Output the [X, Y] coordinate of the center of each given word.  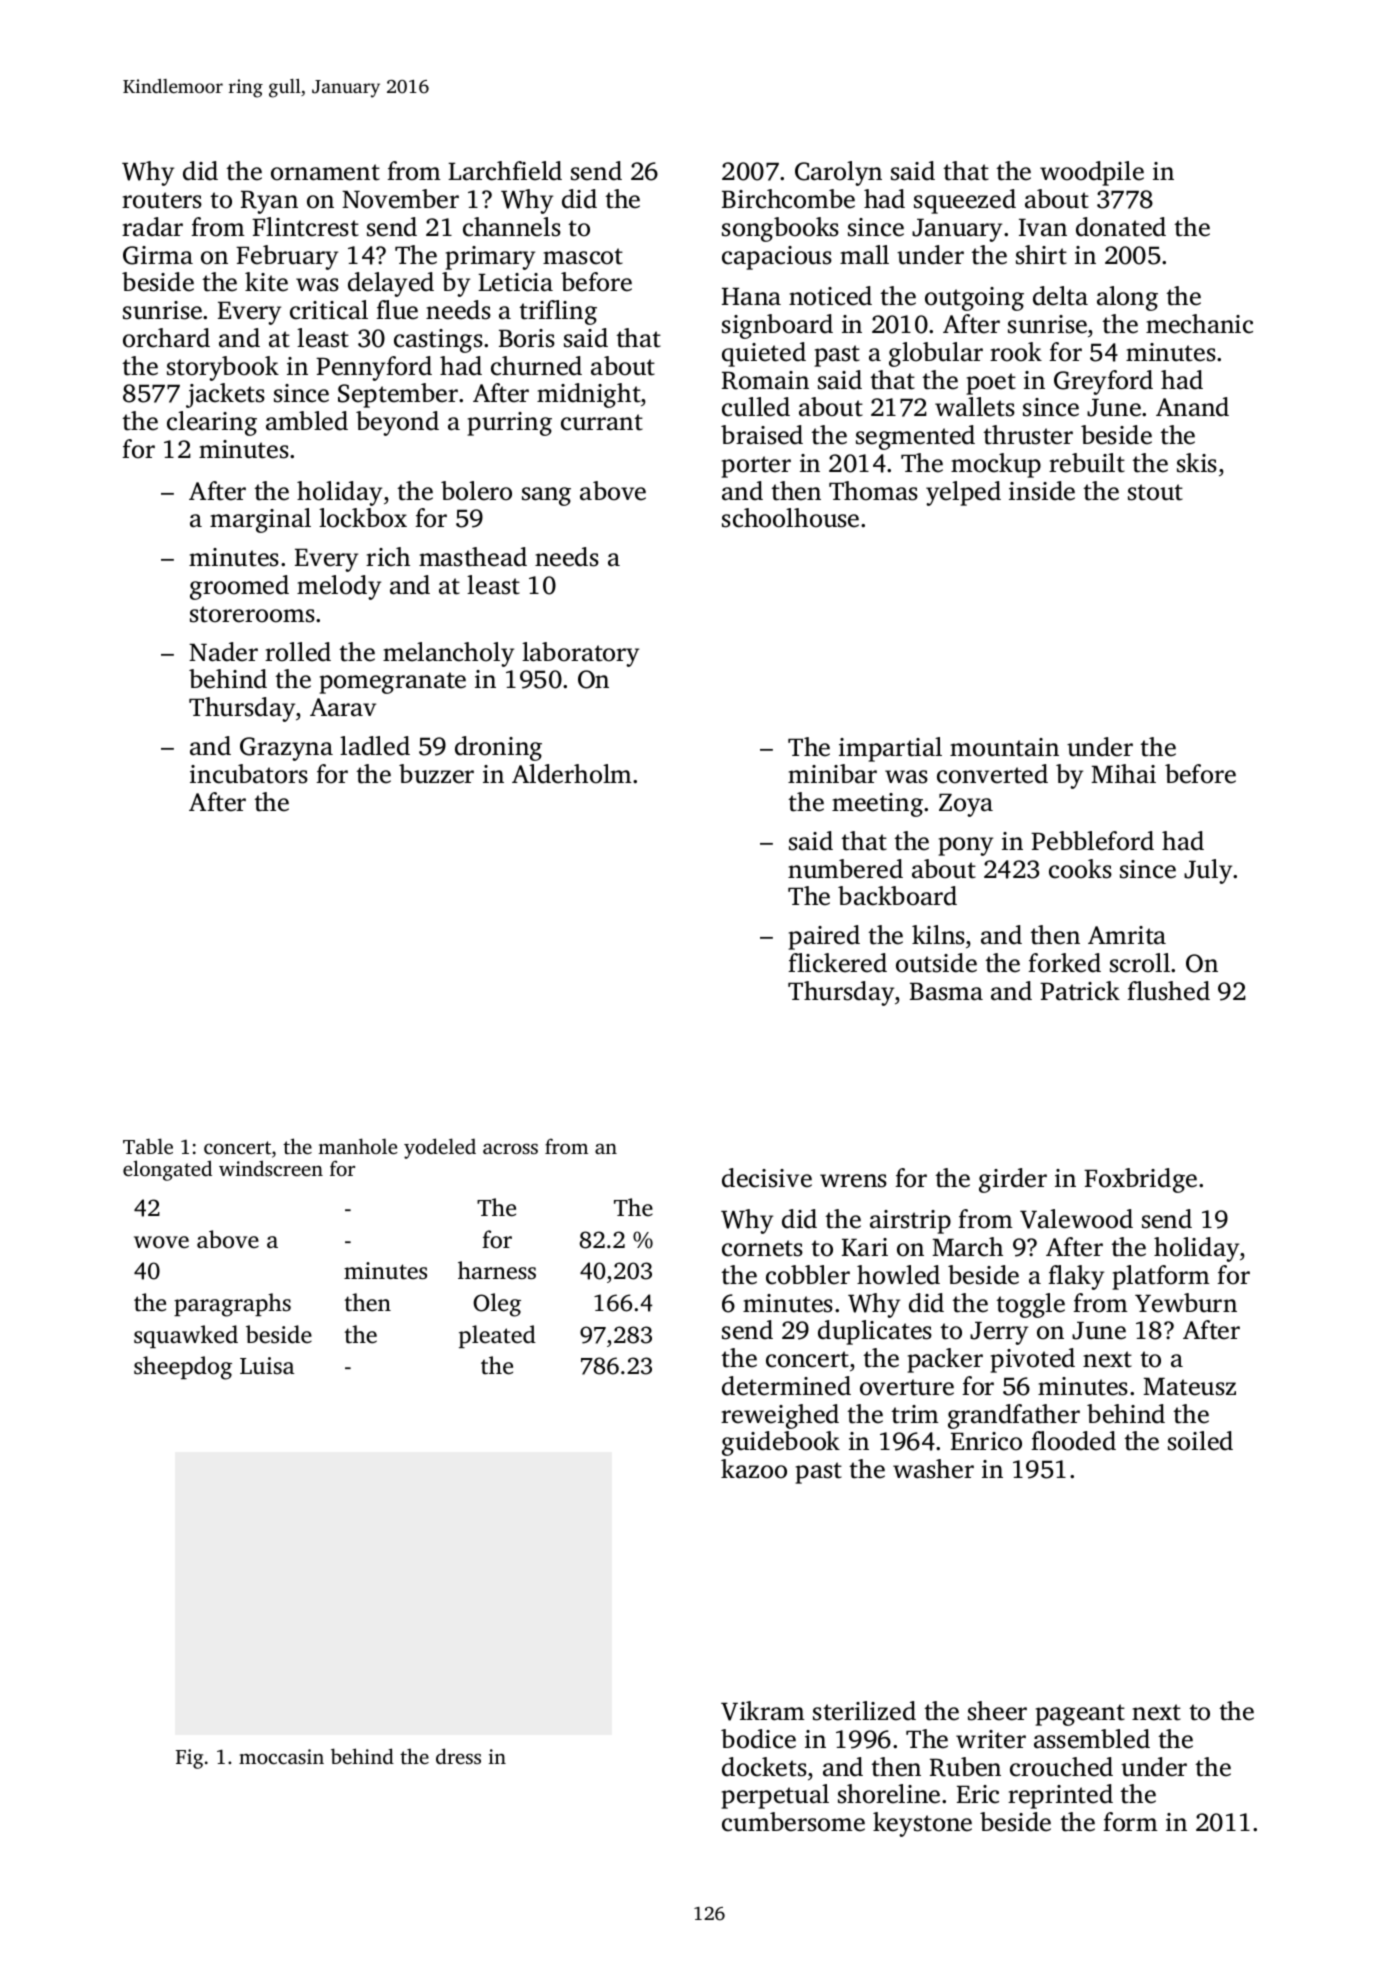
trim [915, 1414]
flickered [837, 963]
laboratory [580, 654]
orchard [166, 338]
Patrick [1080, 991]
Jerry [999, 1333]
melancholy [448, 654]
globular [936, 354]
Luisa [267, 1366]
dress [458, 1756]
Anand [1192, 407]
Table [148, 1146]
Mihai [1123, 774]
